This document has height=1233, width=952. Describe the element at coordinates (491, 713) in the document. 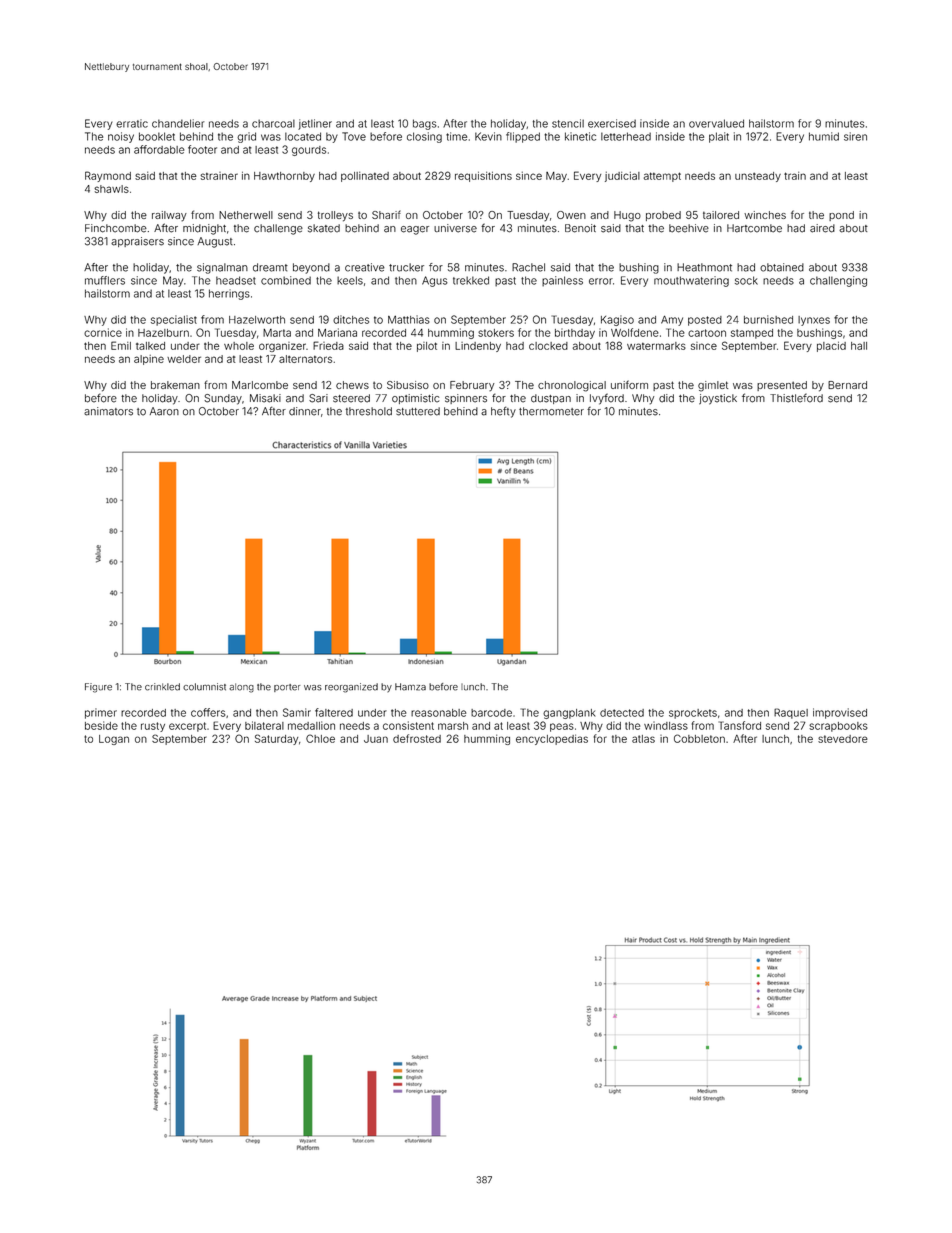

I see `barcode` at that location.
